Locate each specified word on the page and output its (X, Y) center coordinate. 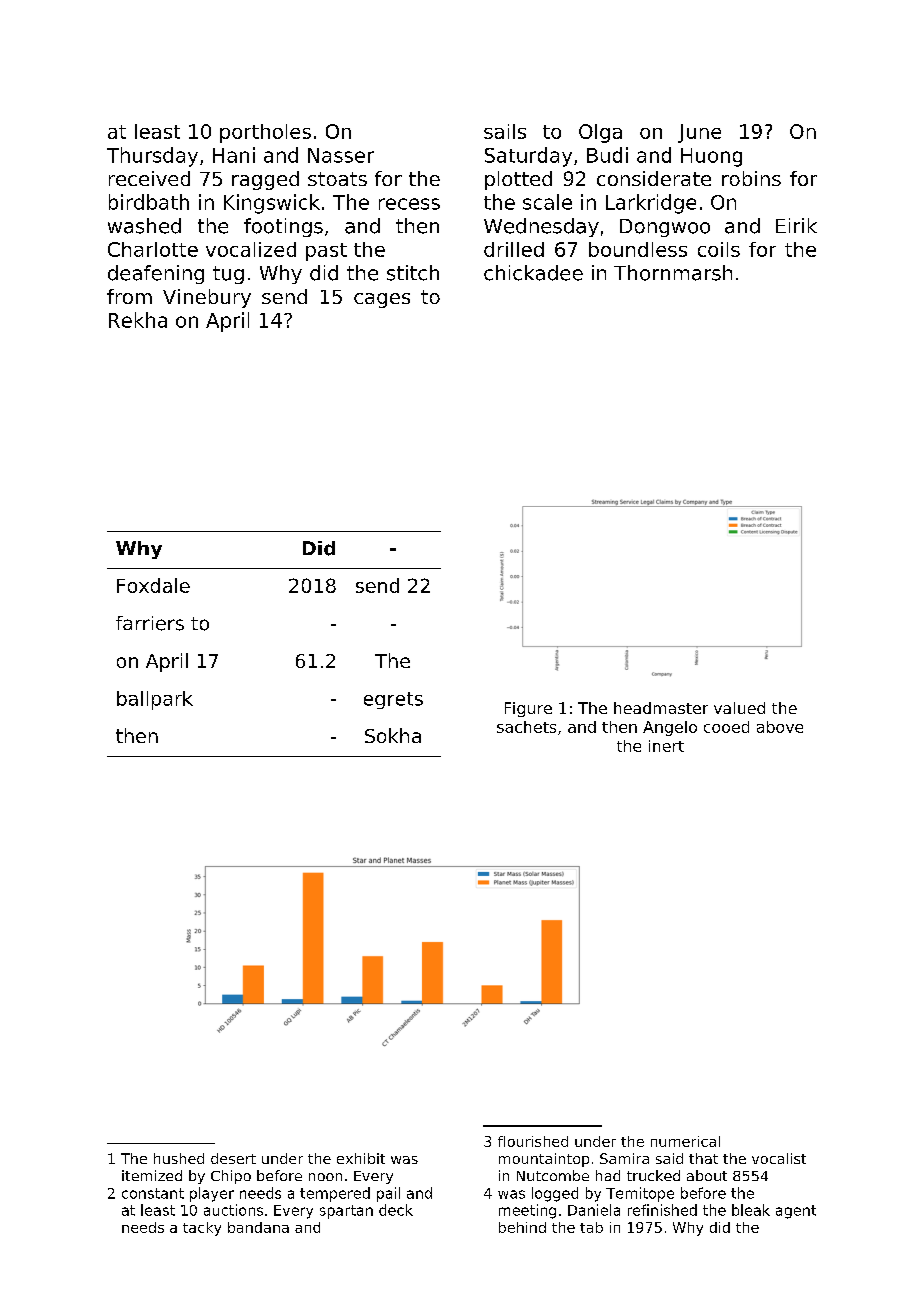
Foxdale (153, 585)
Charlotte (153, 249)
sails (505, 131)
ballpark (155, 700)
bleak (751, 1210)
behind (522, 1227)
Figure (528, 709)
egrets (393, 700)
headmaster (661, 708)
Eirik (796, 225)
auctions (233, 1210)
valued (739, 708)
